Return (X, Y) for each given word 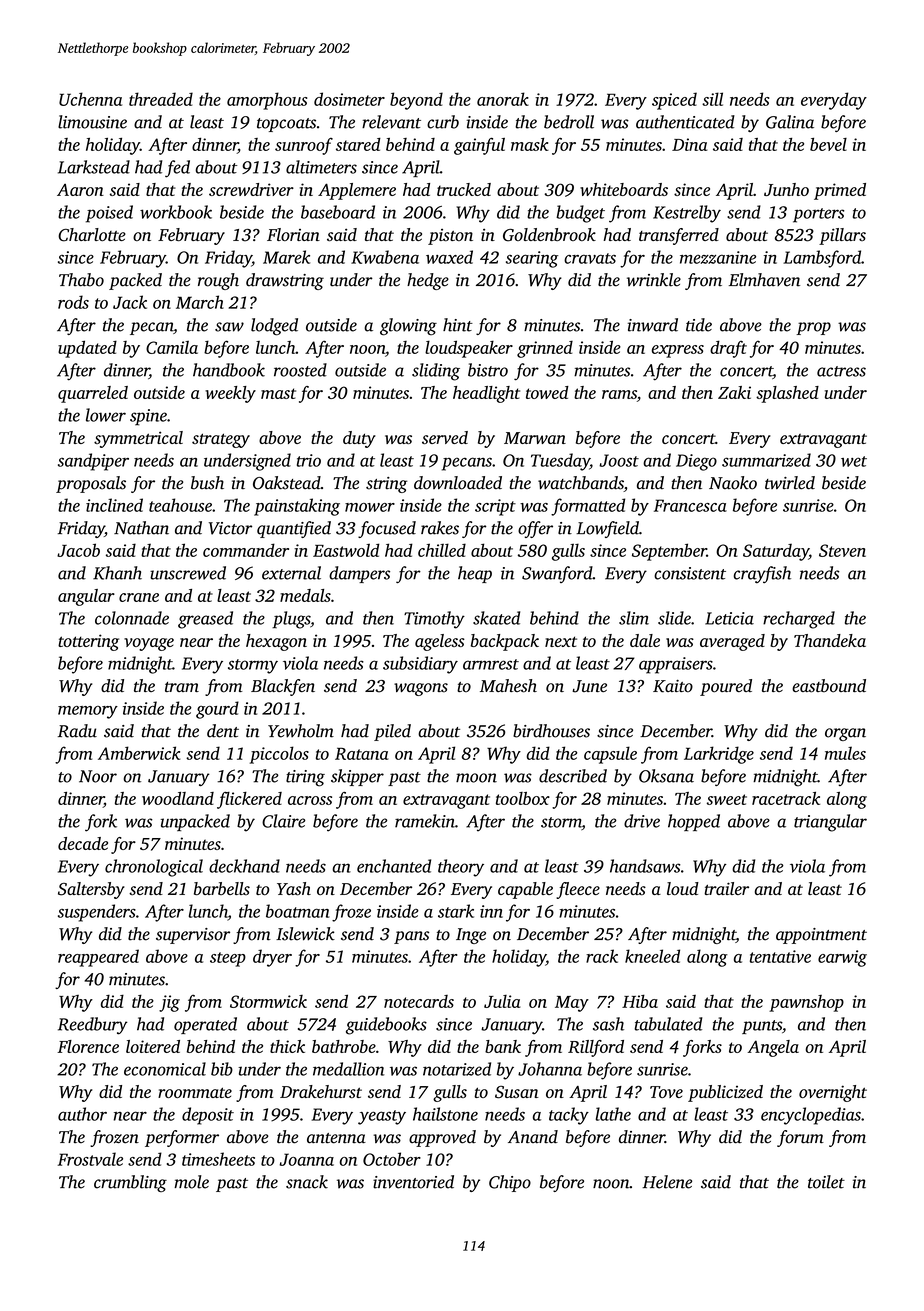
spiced (674, 101)
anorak (503, 99)
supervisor (193, 936)
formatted (588, 507)
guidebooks (386, 1026)
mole (191, 1182)
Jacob (78, 550)
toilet (826, 1182)
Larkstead (94, 167)
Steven (842, 550)
